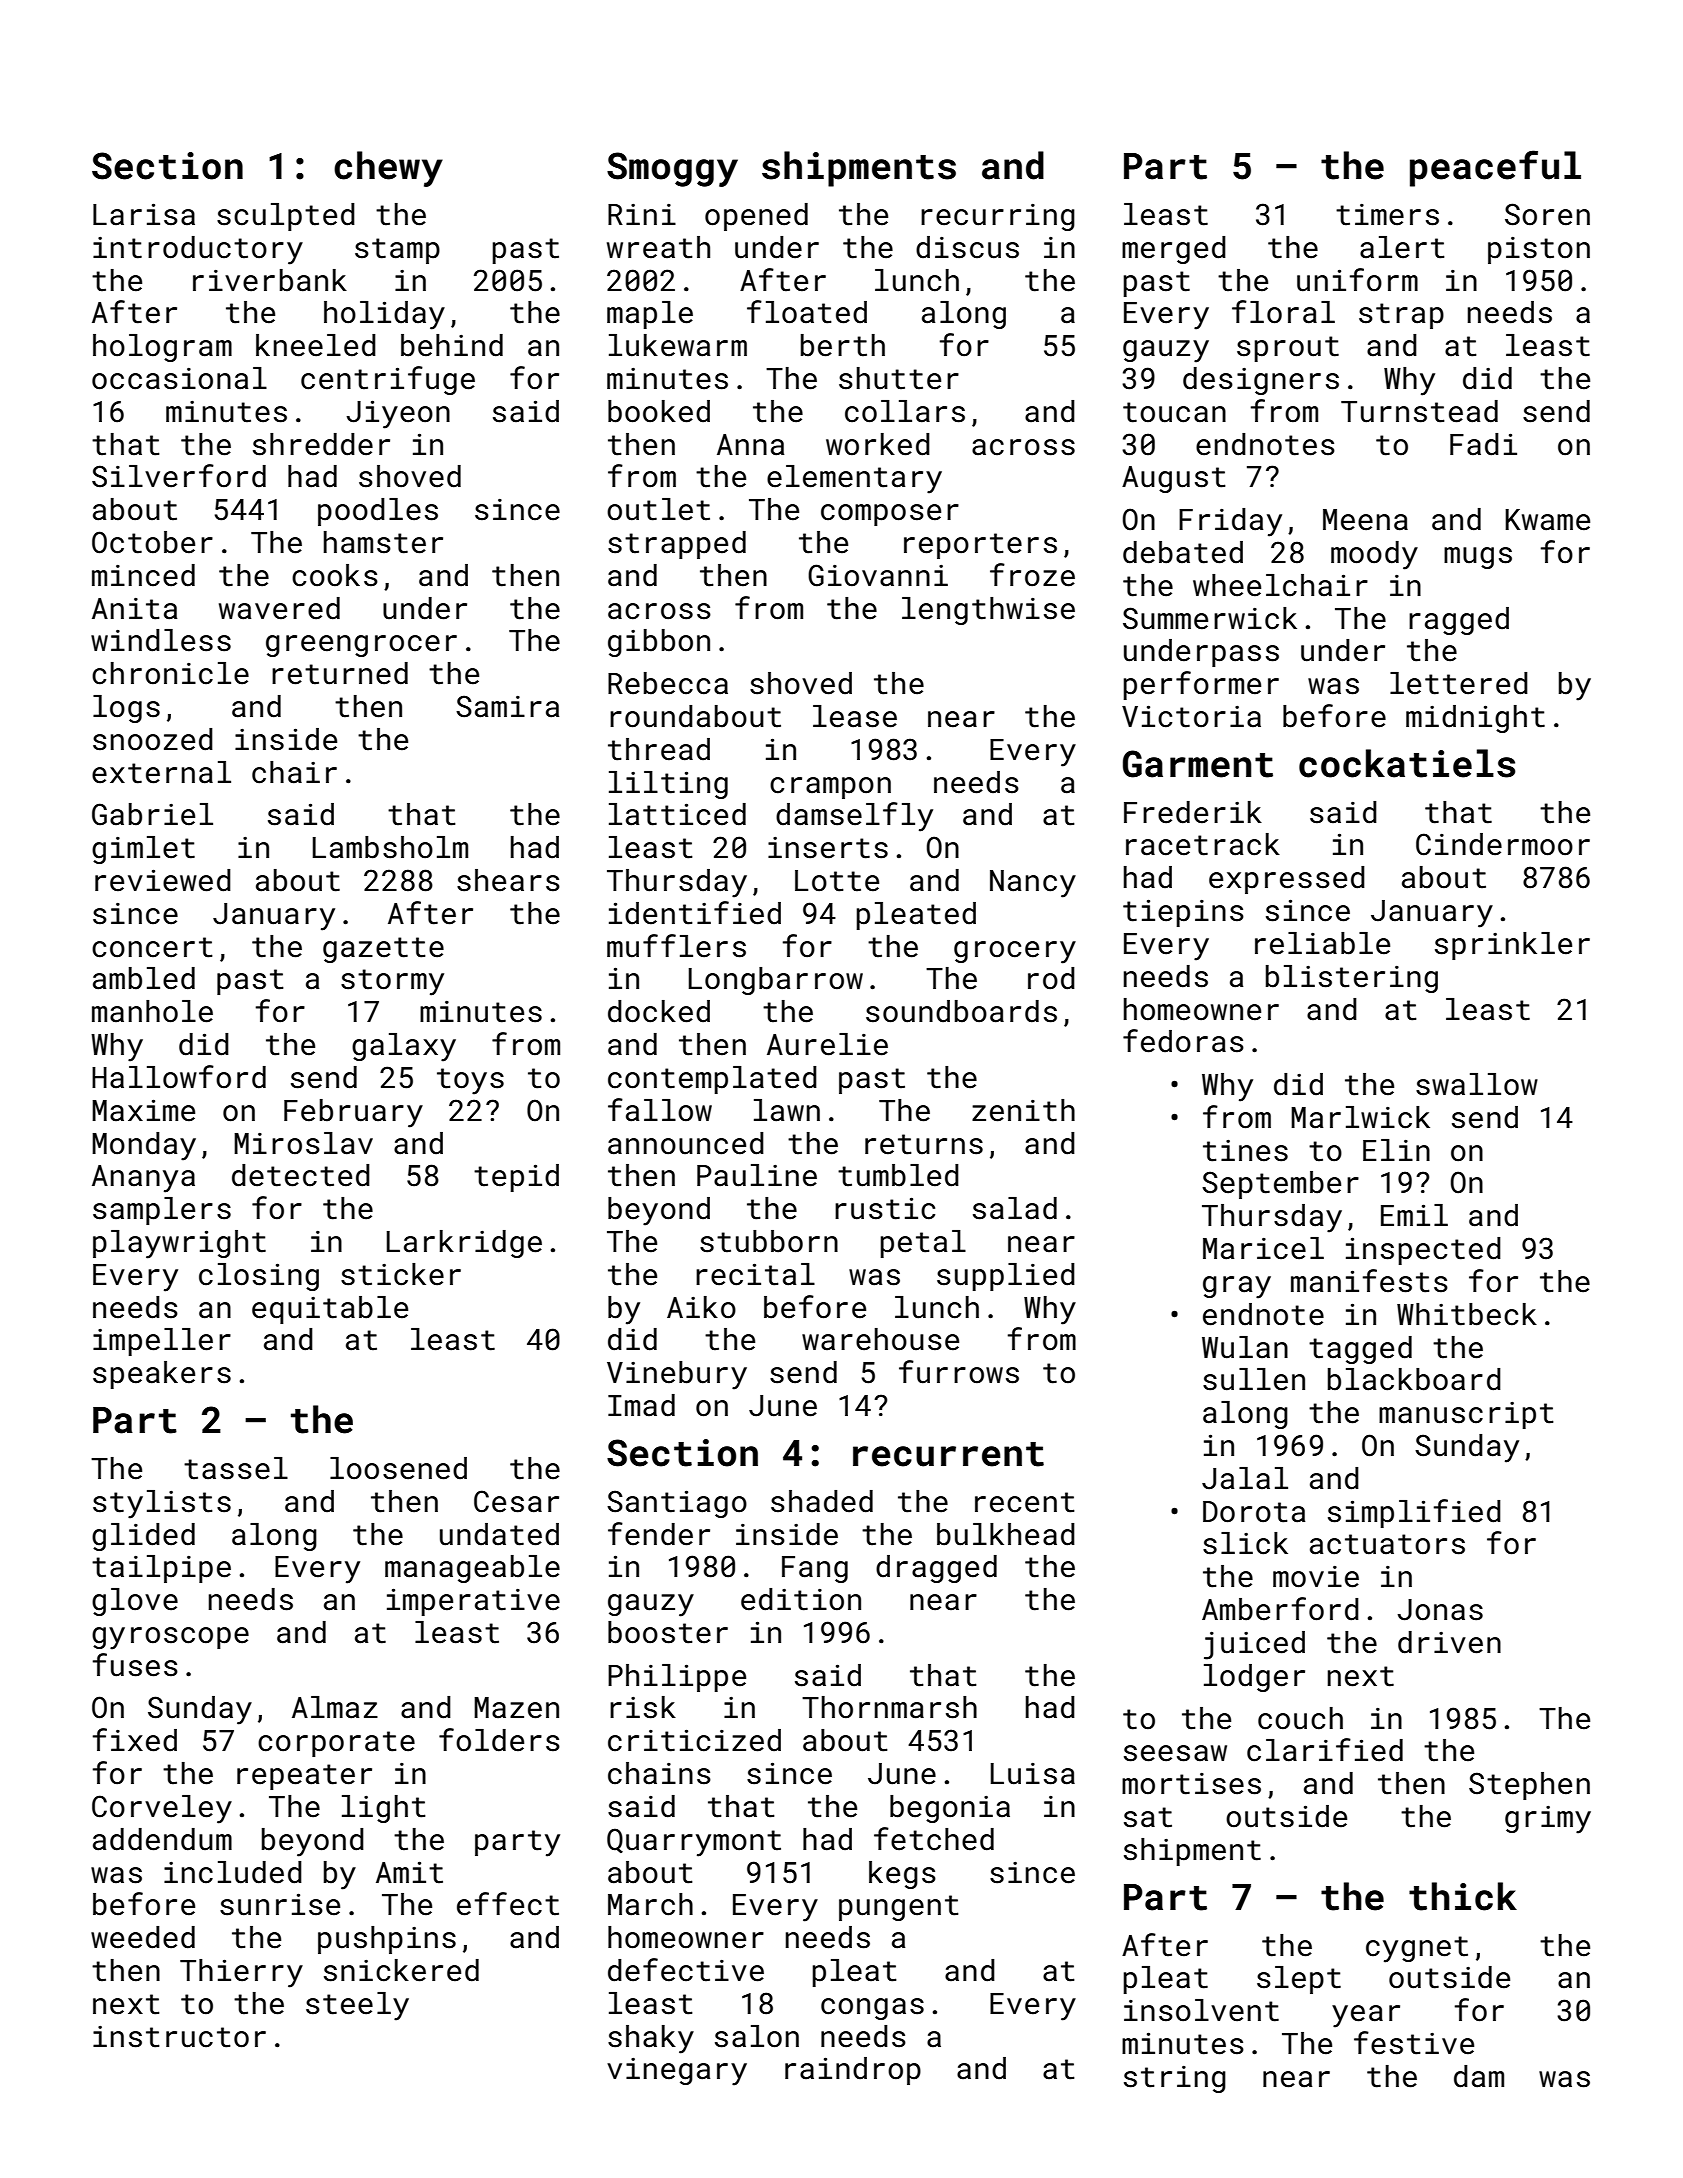 The image size is (1683, 2178). What do you see at coordinates (1174, 250) in the screenshot?
I see `merged` at bounding box center [1174, 250].
